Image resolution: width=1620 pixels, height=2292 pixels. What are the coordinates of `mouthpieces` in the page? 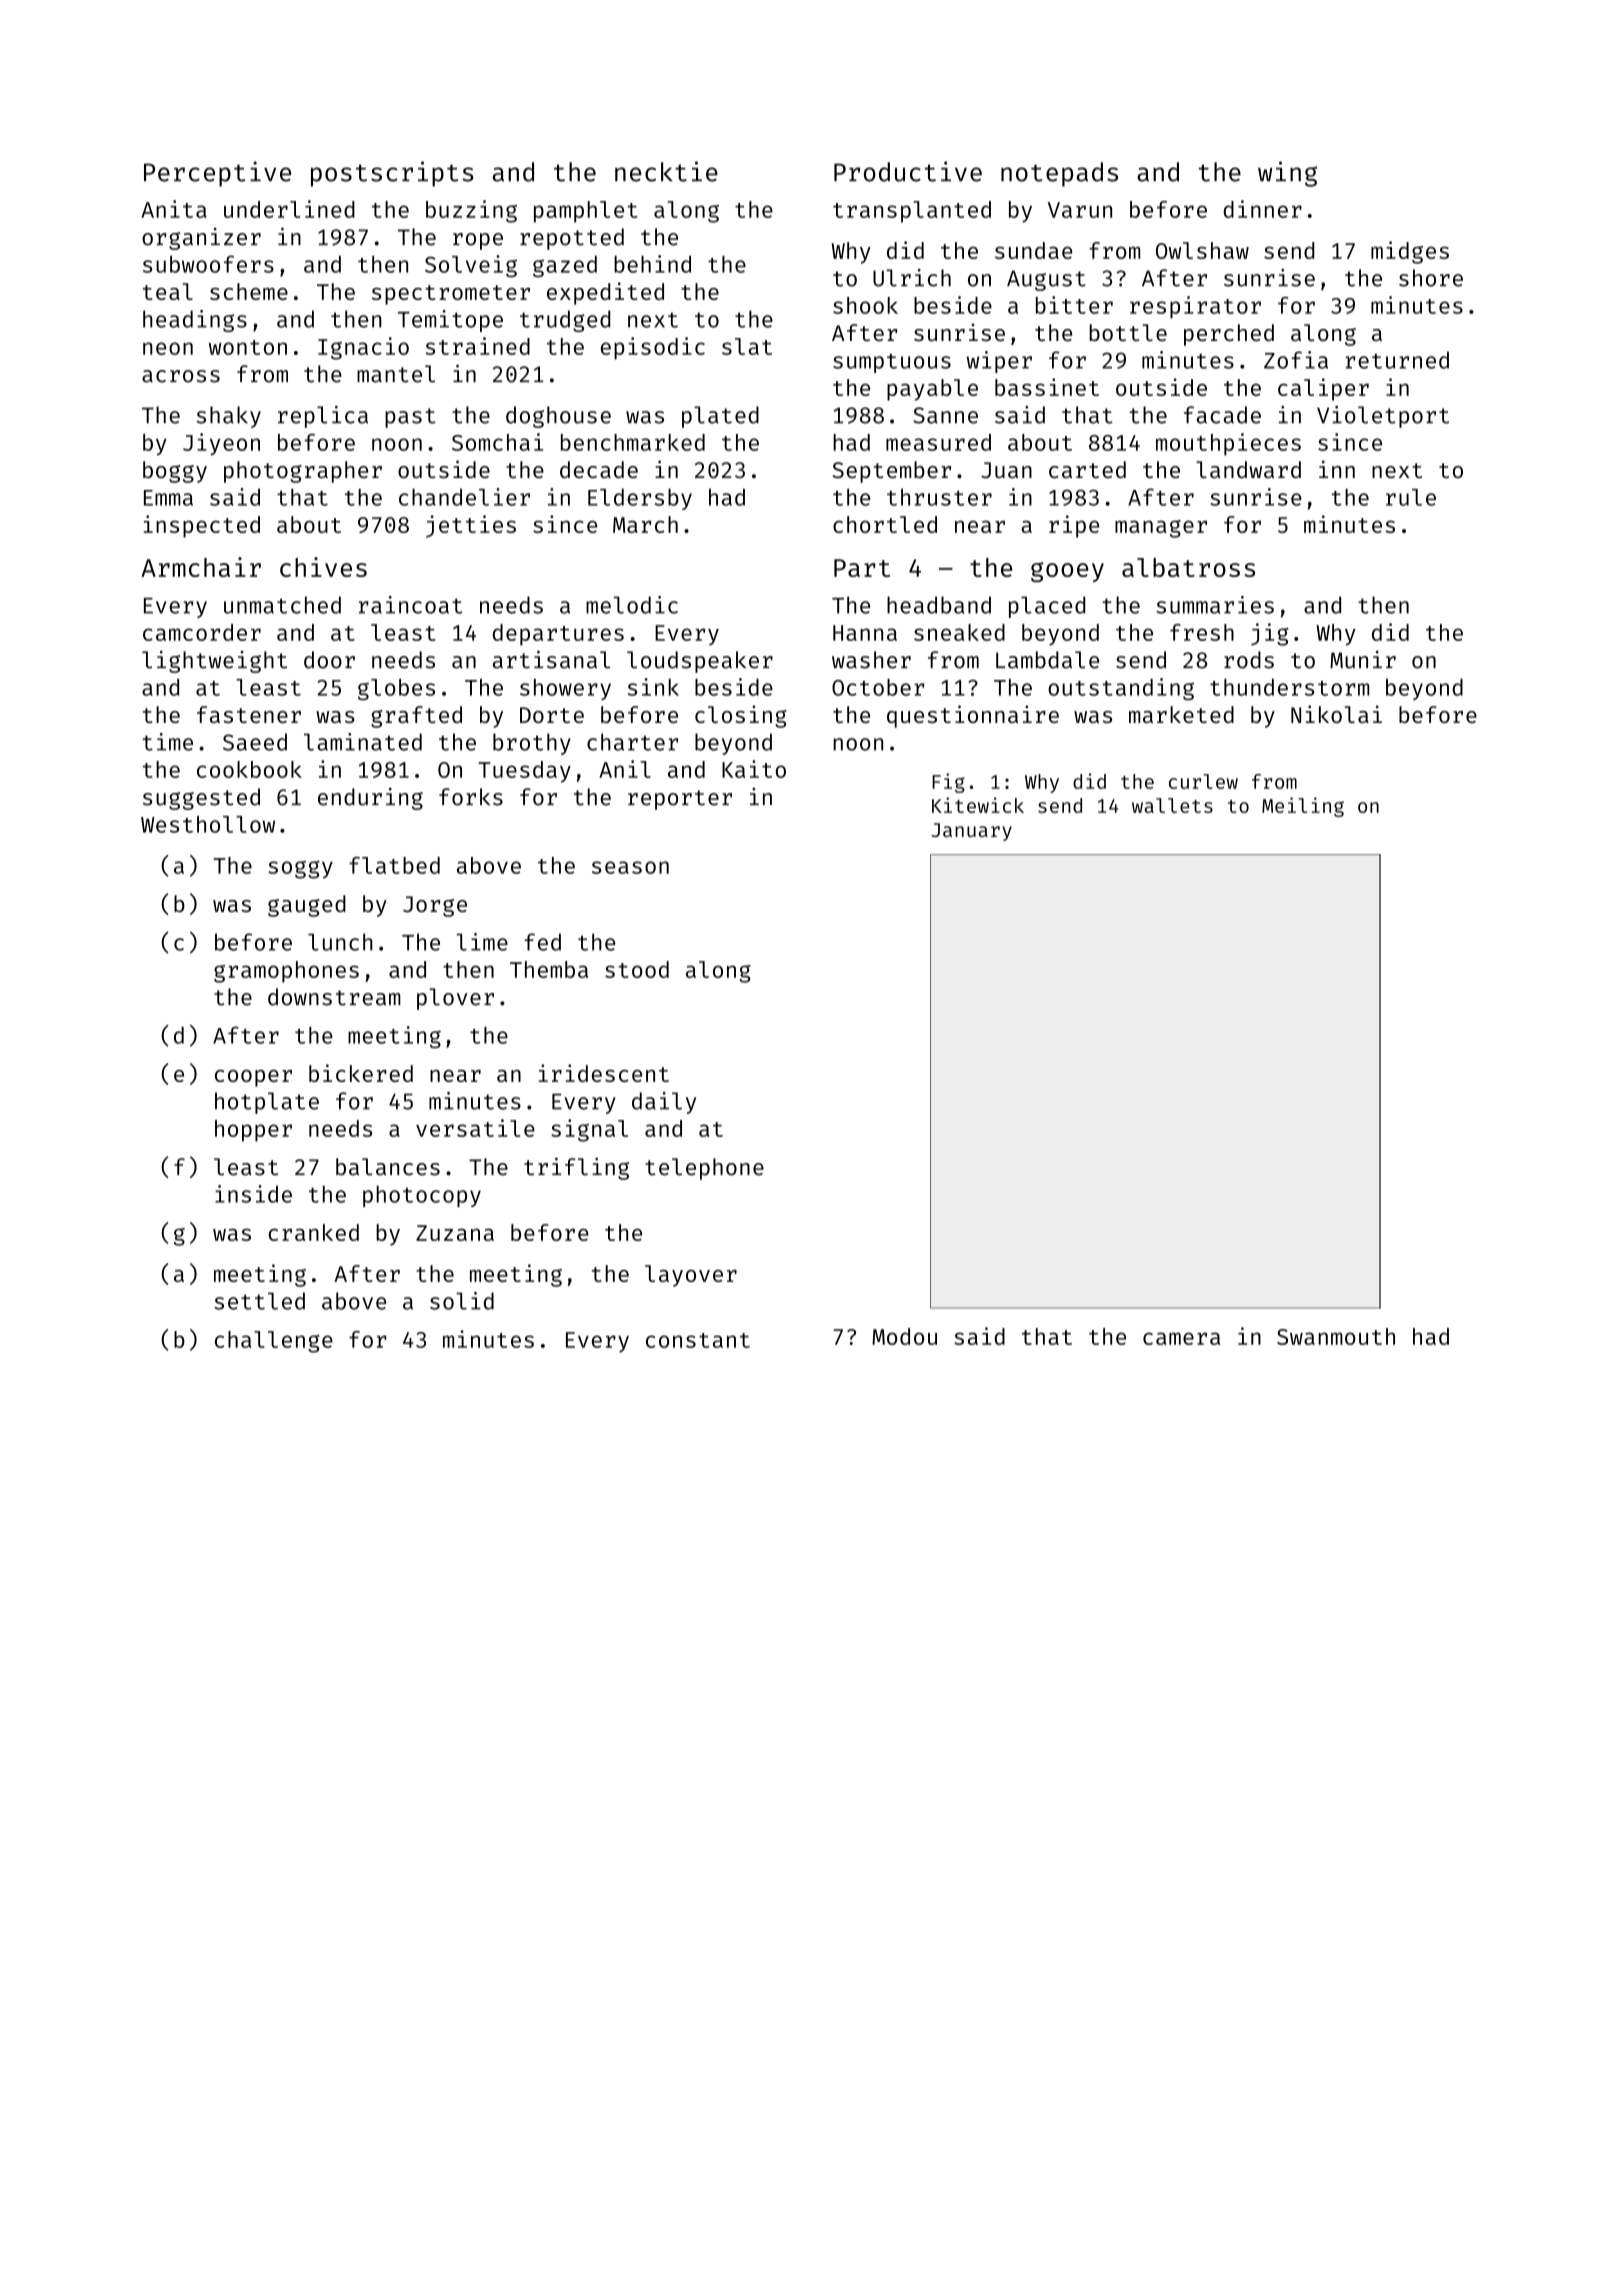 It's located at (1228, 444).
